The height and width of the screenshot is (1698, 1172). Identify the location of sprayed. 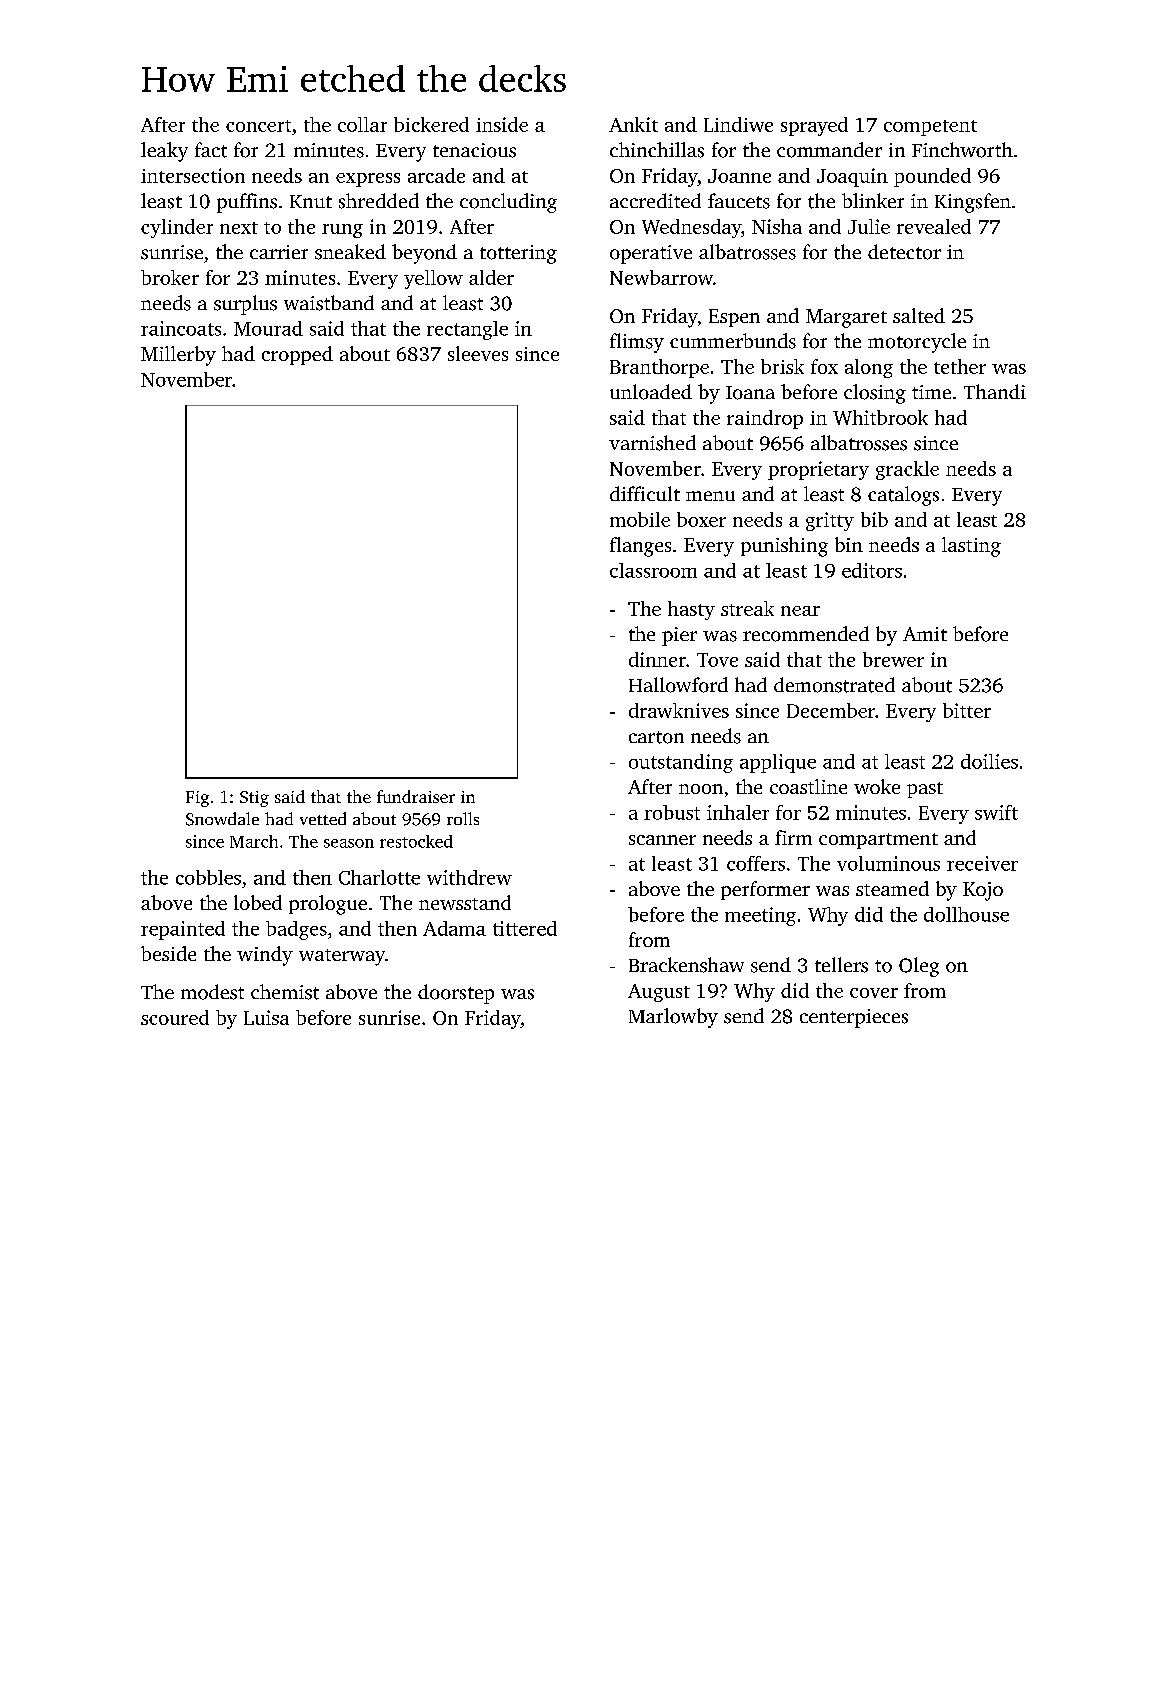
(814, 126).
